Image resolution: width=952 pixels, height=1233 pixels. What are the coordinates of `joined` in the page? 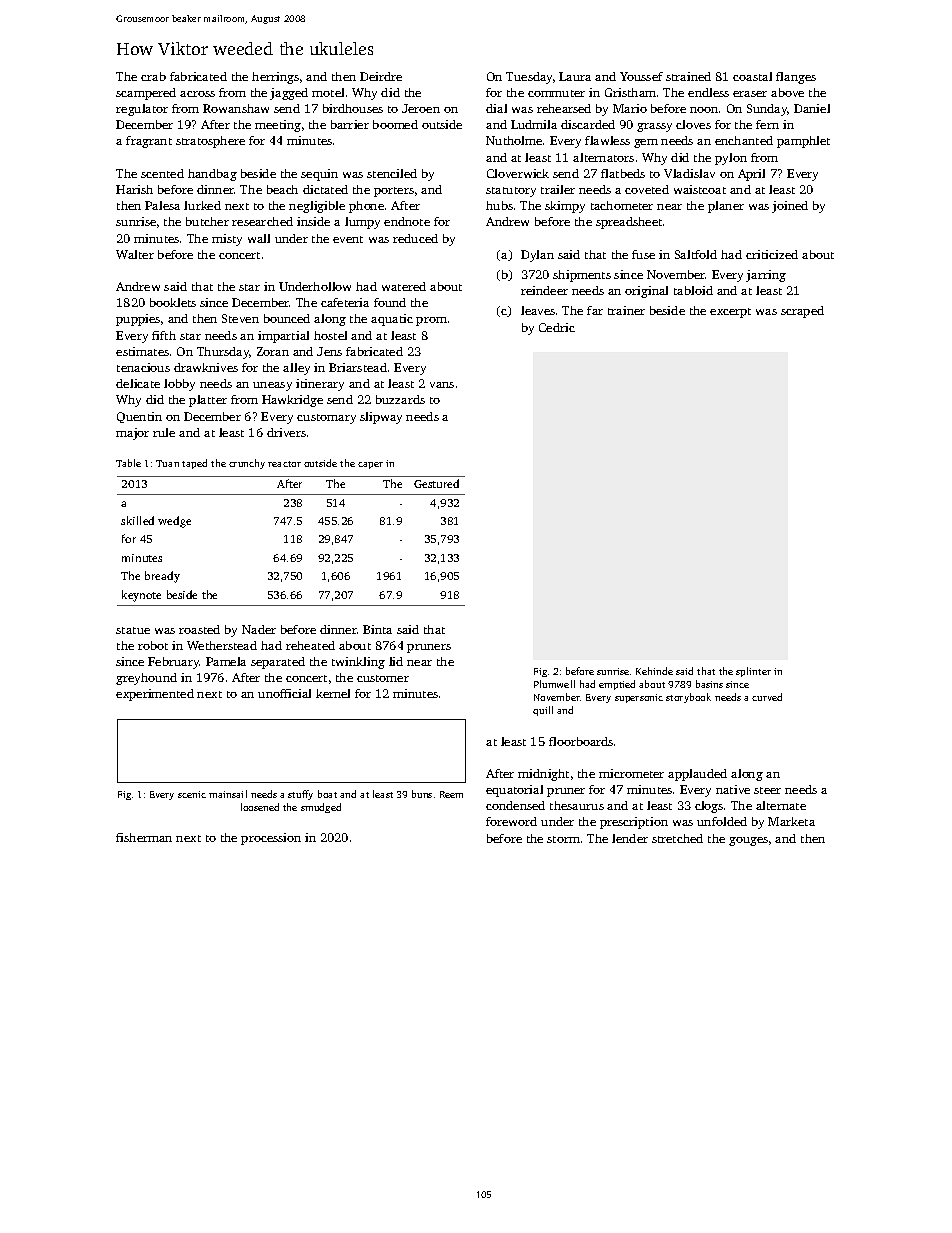 It's located at (790, 207).
